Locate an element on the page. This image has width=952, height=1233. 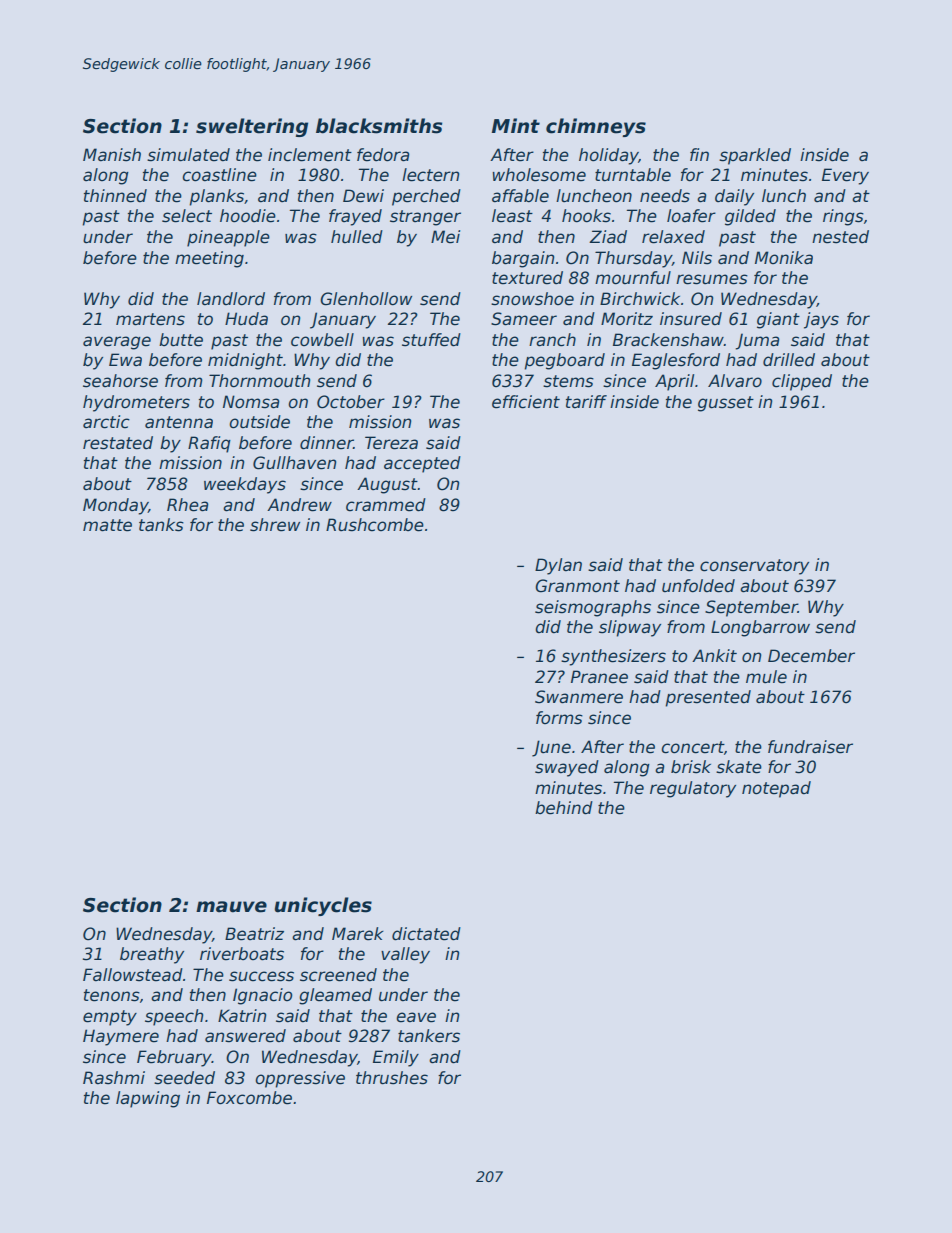
August is located at coordinates (387, 485).
